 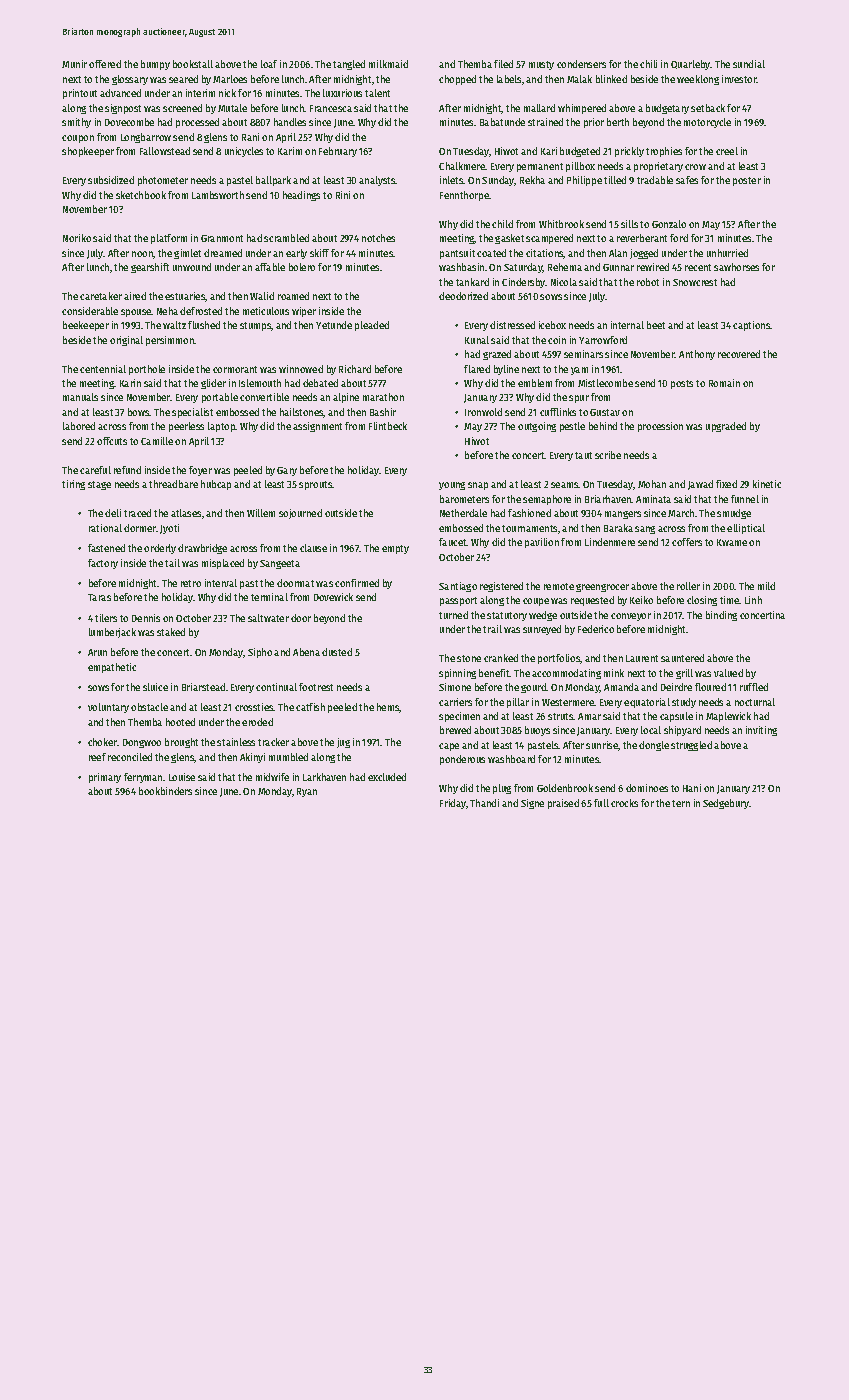 What do you see at coordinates (545, 122) in the screenshot?
I see `strained` at bounding box center [545, 122].
